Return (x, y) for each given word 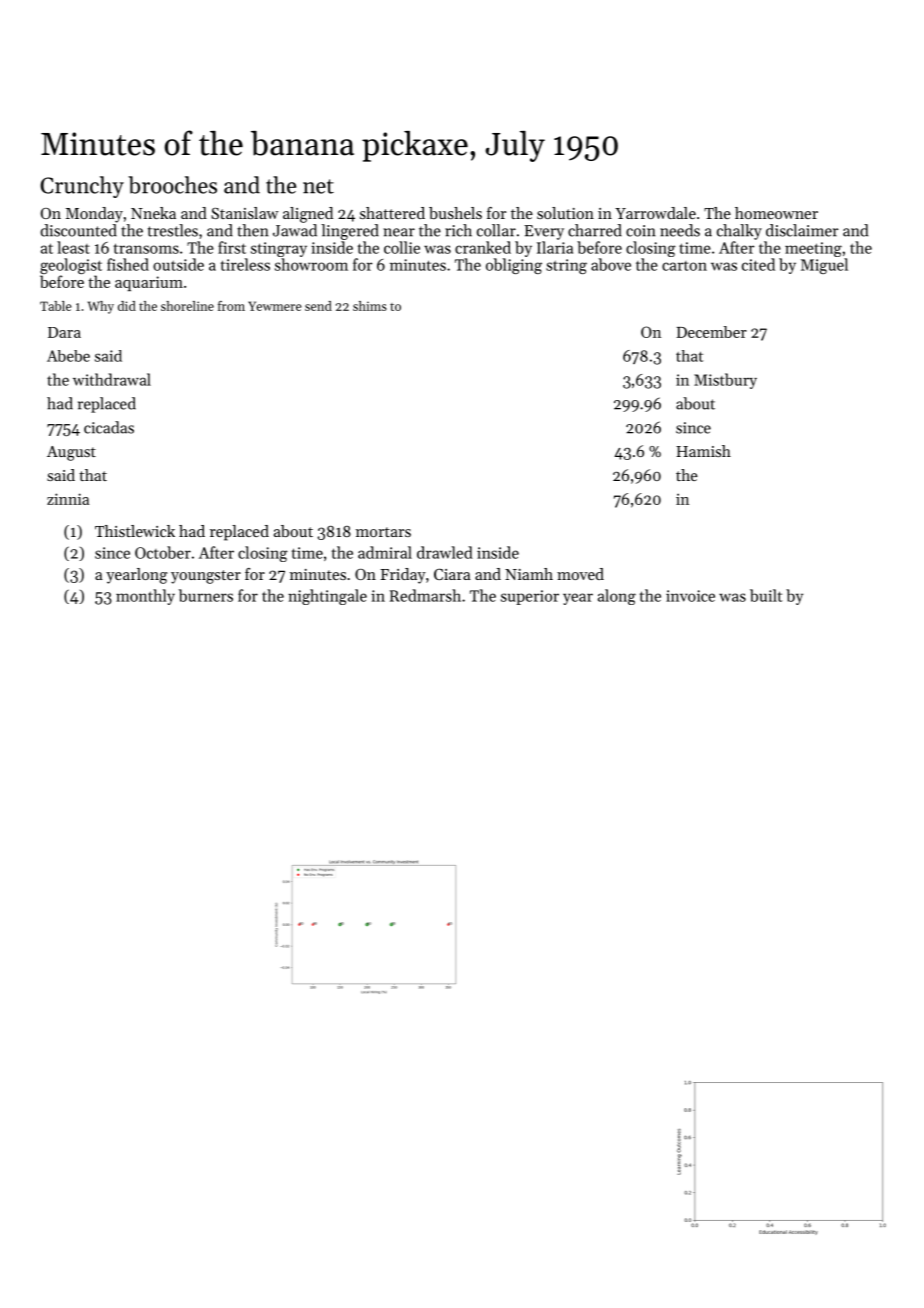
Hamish (703, 451)
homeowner (776, 213)
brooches (172, 185)
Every (544, 232)
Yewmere (275, 306)
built (766, 595)
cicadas (109, 427)
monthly (145, 597)
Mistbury (725, 381)
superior (530, 597)
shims (370, 306)
